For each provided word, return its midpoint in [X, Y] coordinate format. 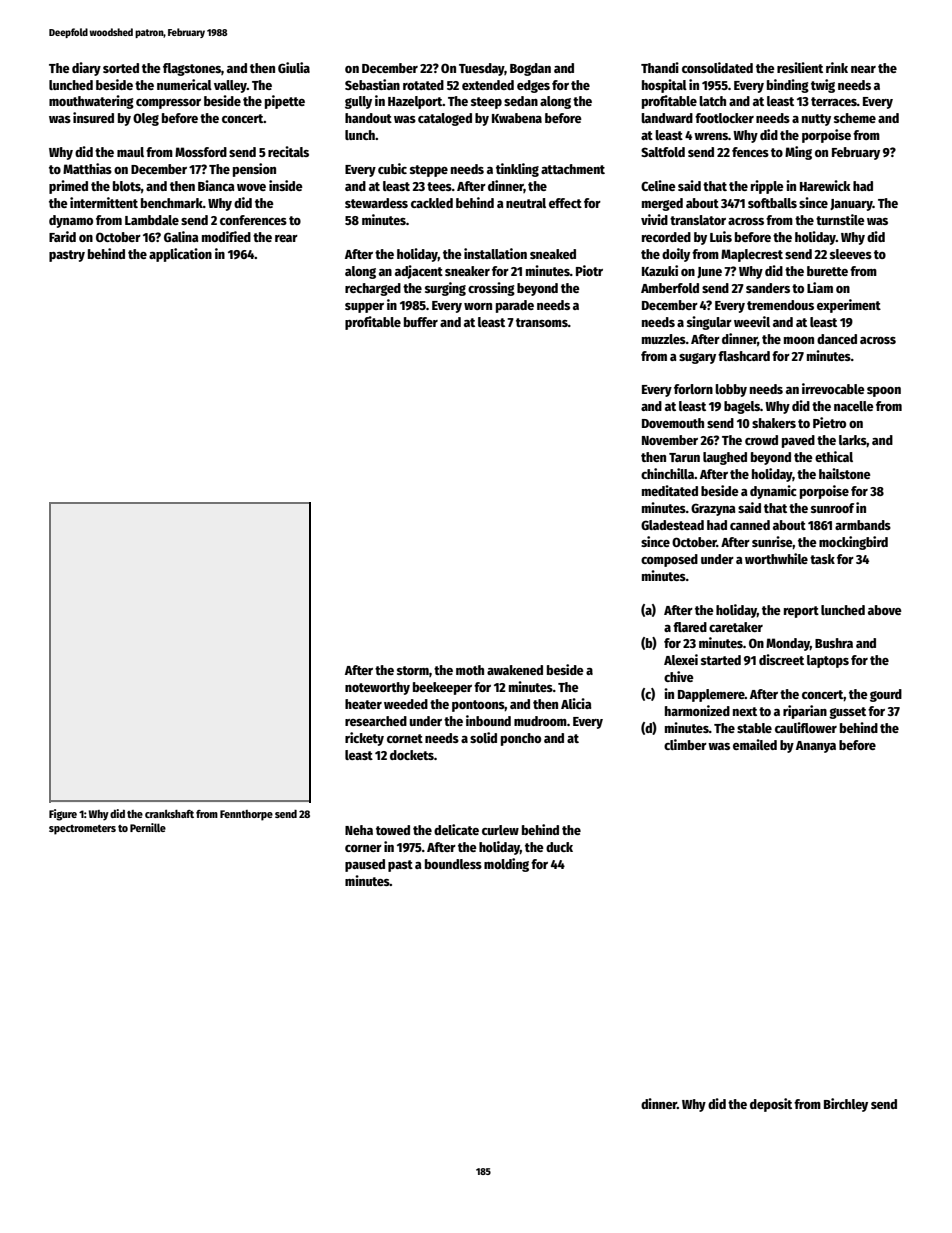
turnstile [840, 219]
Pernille [148, 827]
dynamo [71, 221]
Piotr [589, 270]
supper [364, 308]
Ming [798, 153]
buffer [421, 322]
